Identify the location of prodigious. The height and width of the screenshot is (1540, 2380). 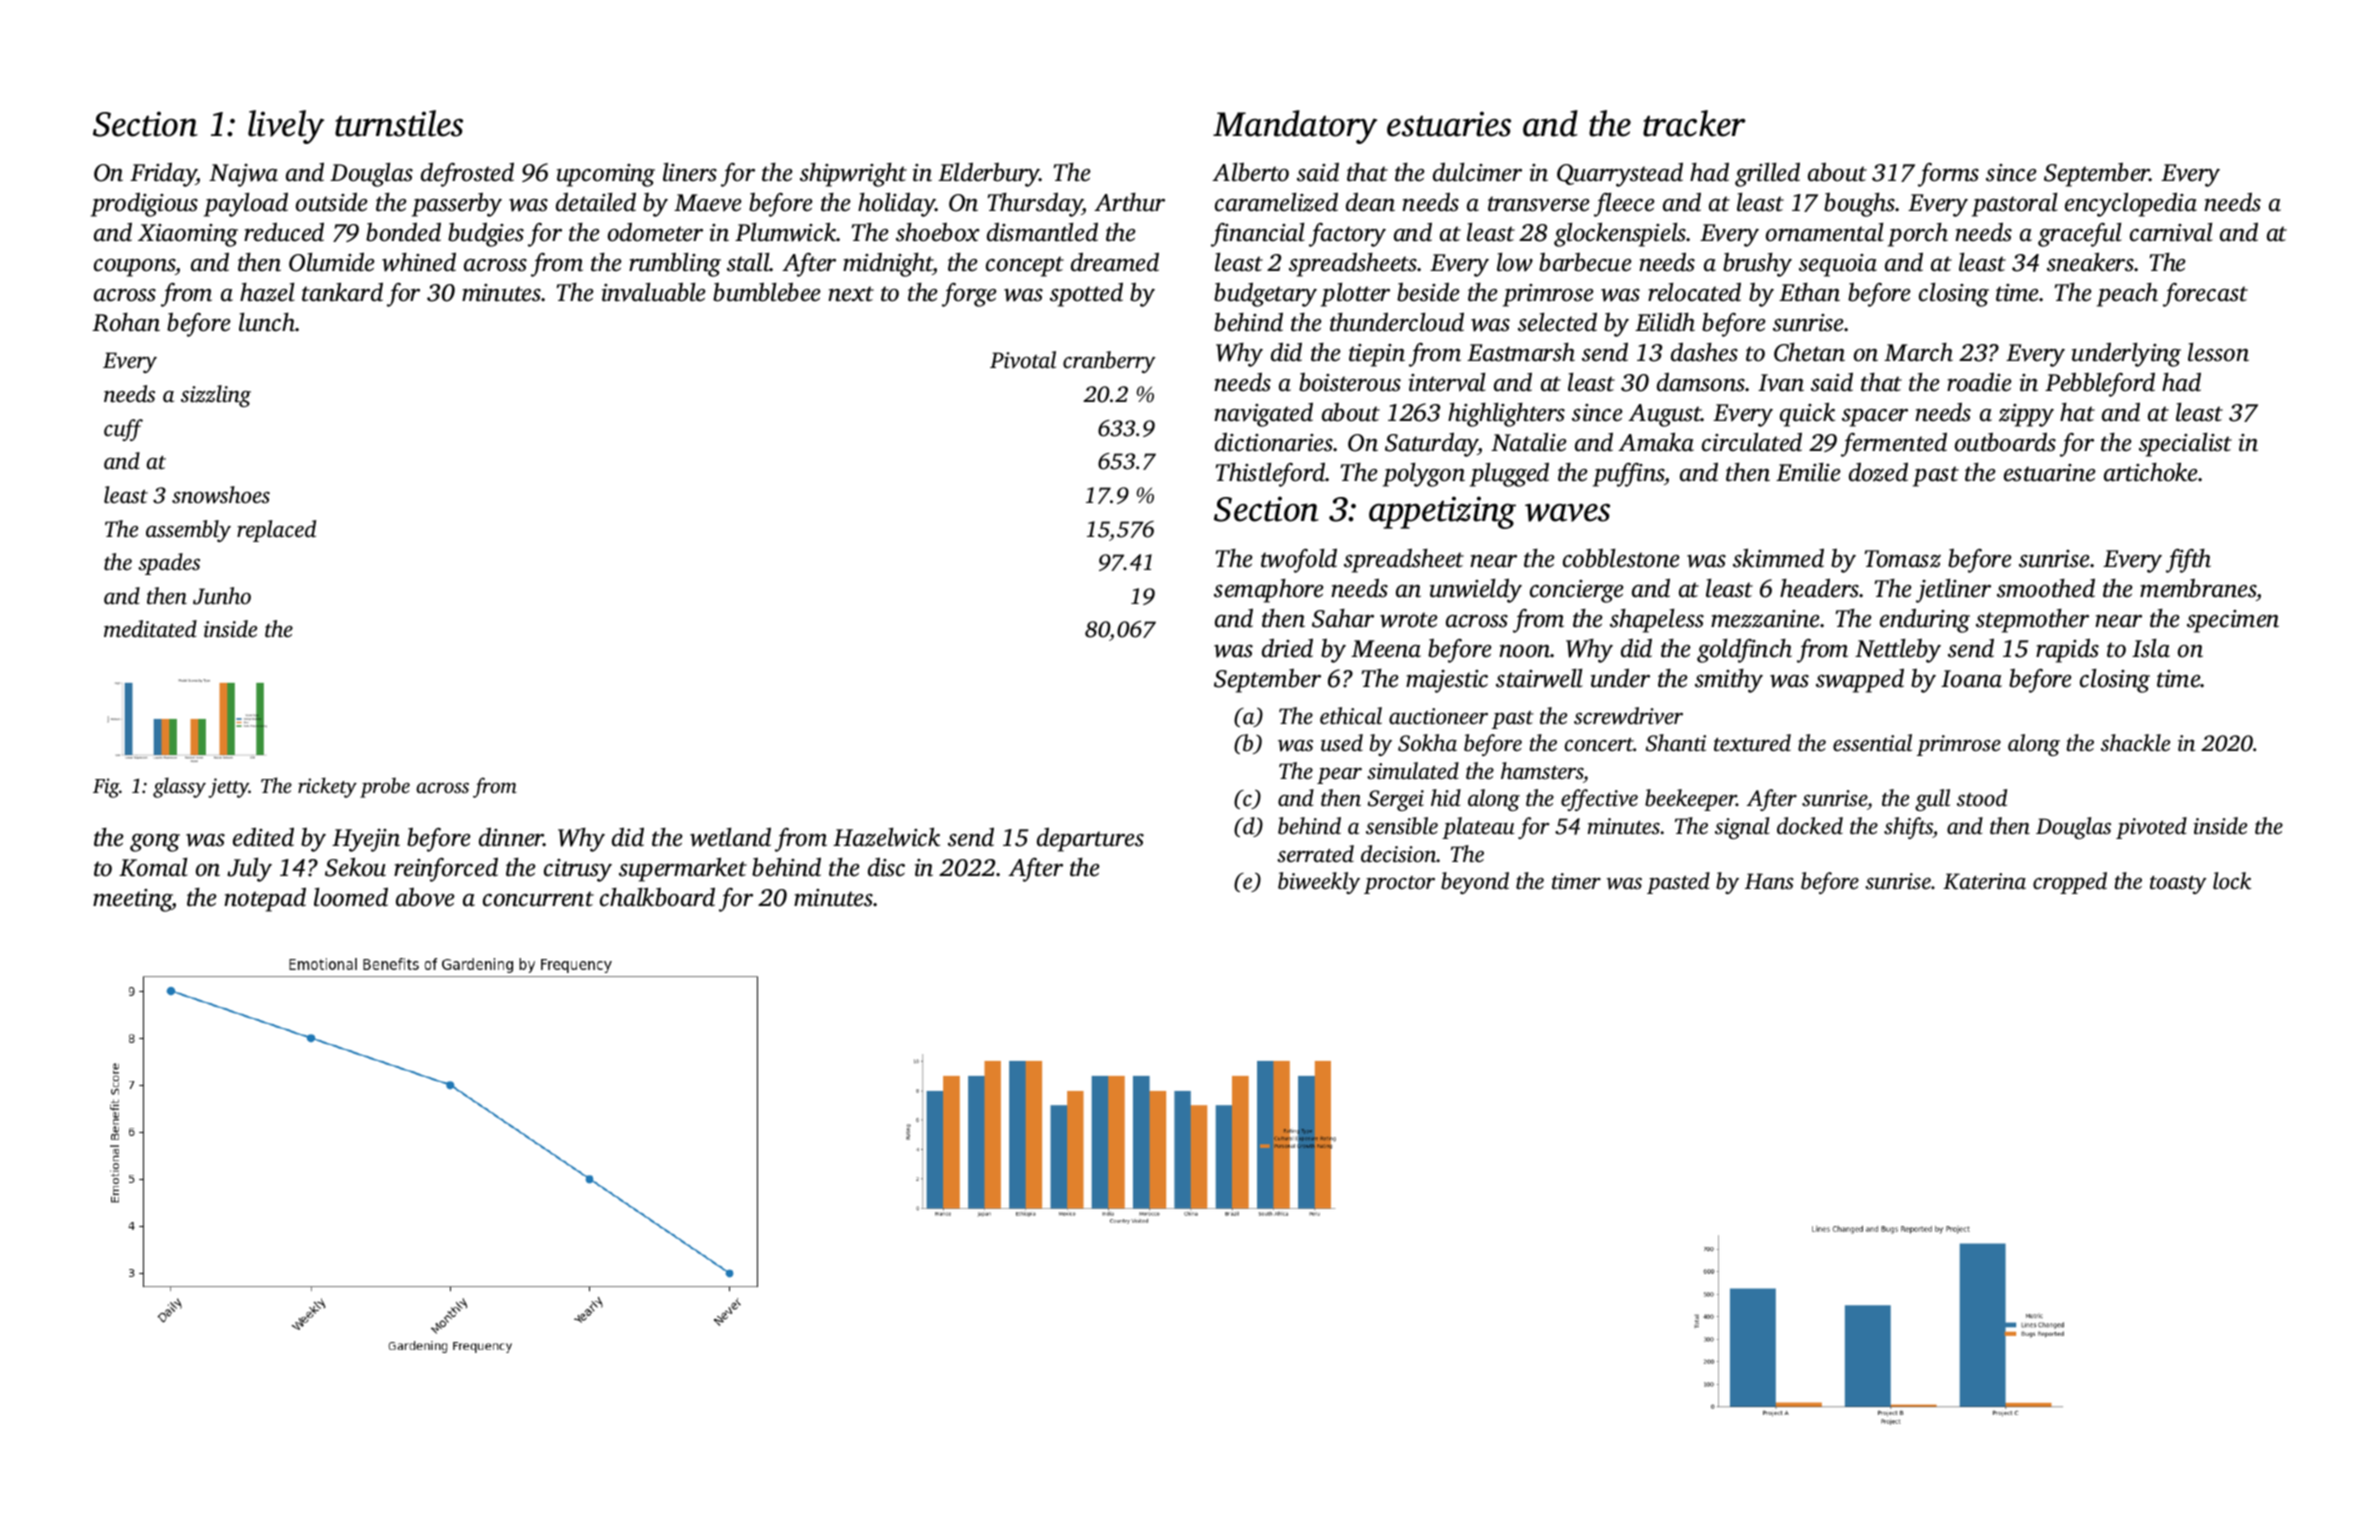
(144, 204).
